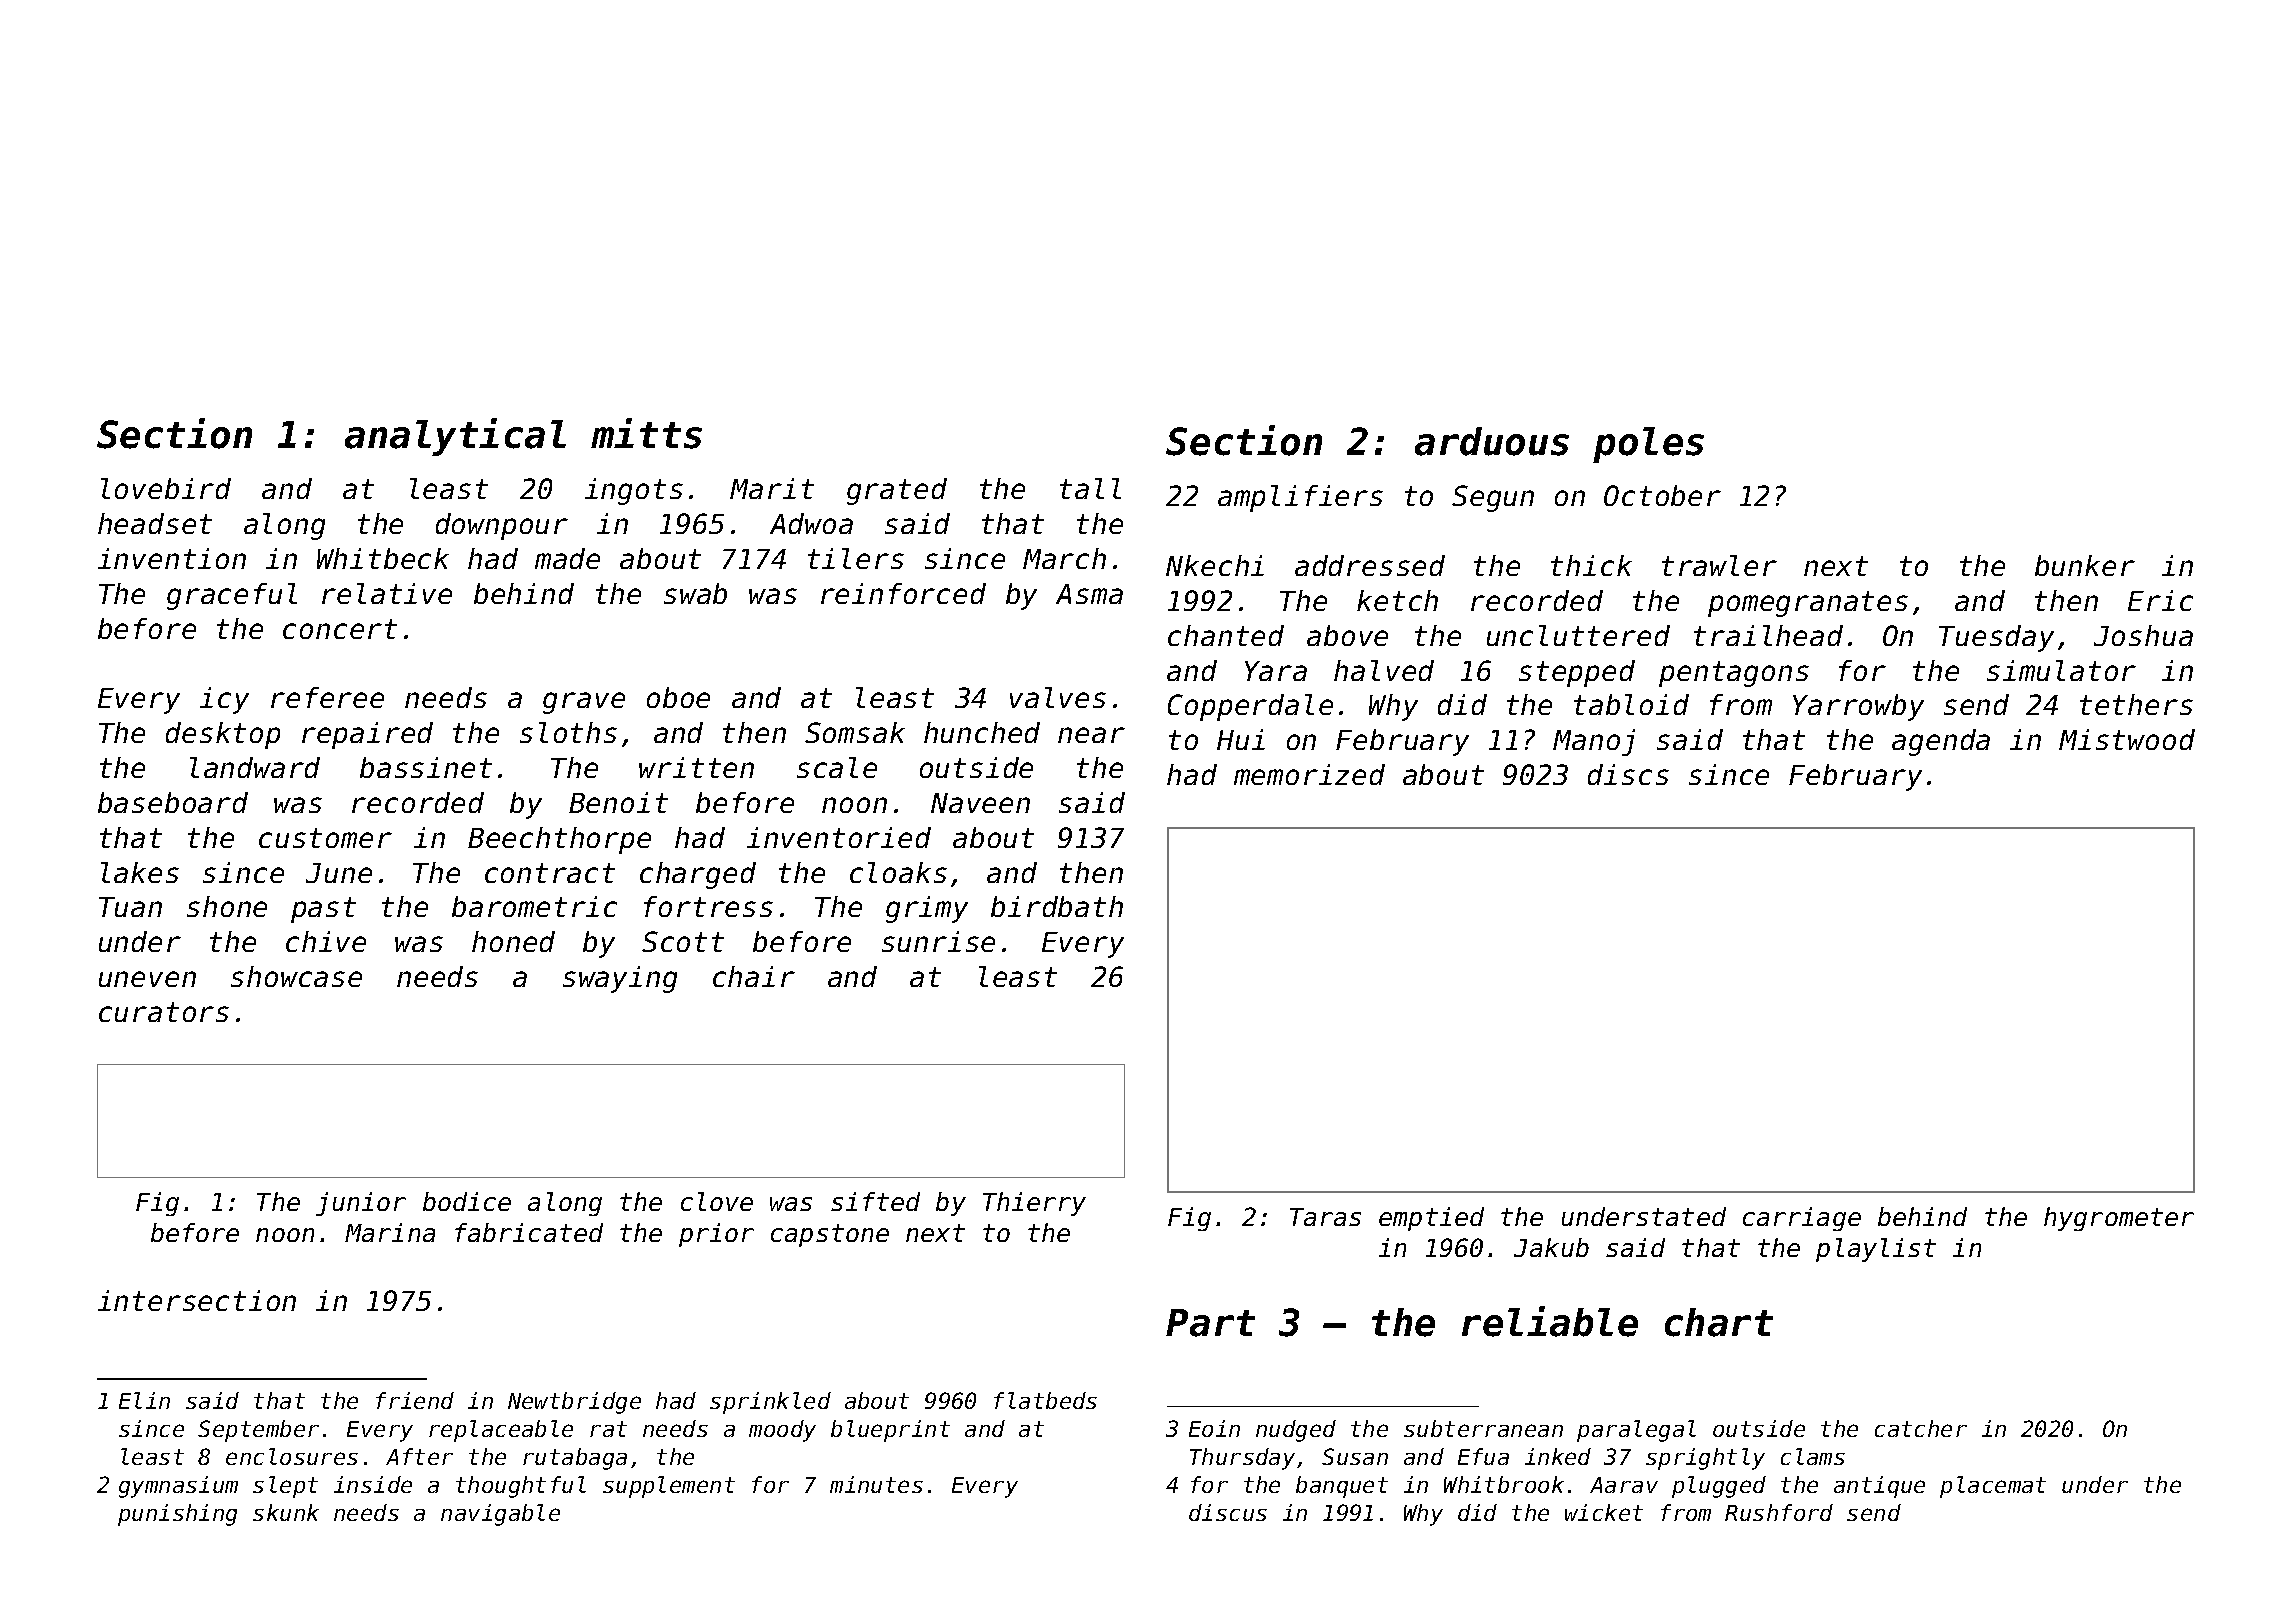 The image size is (2292, 1620). I want to click on baseboard, so click(173, 802).
